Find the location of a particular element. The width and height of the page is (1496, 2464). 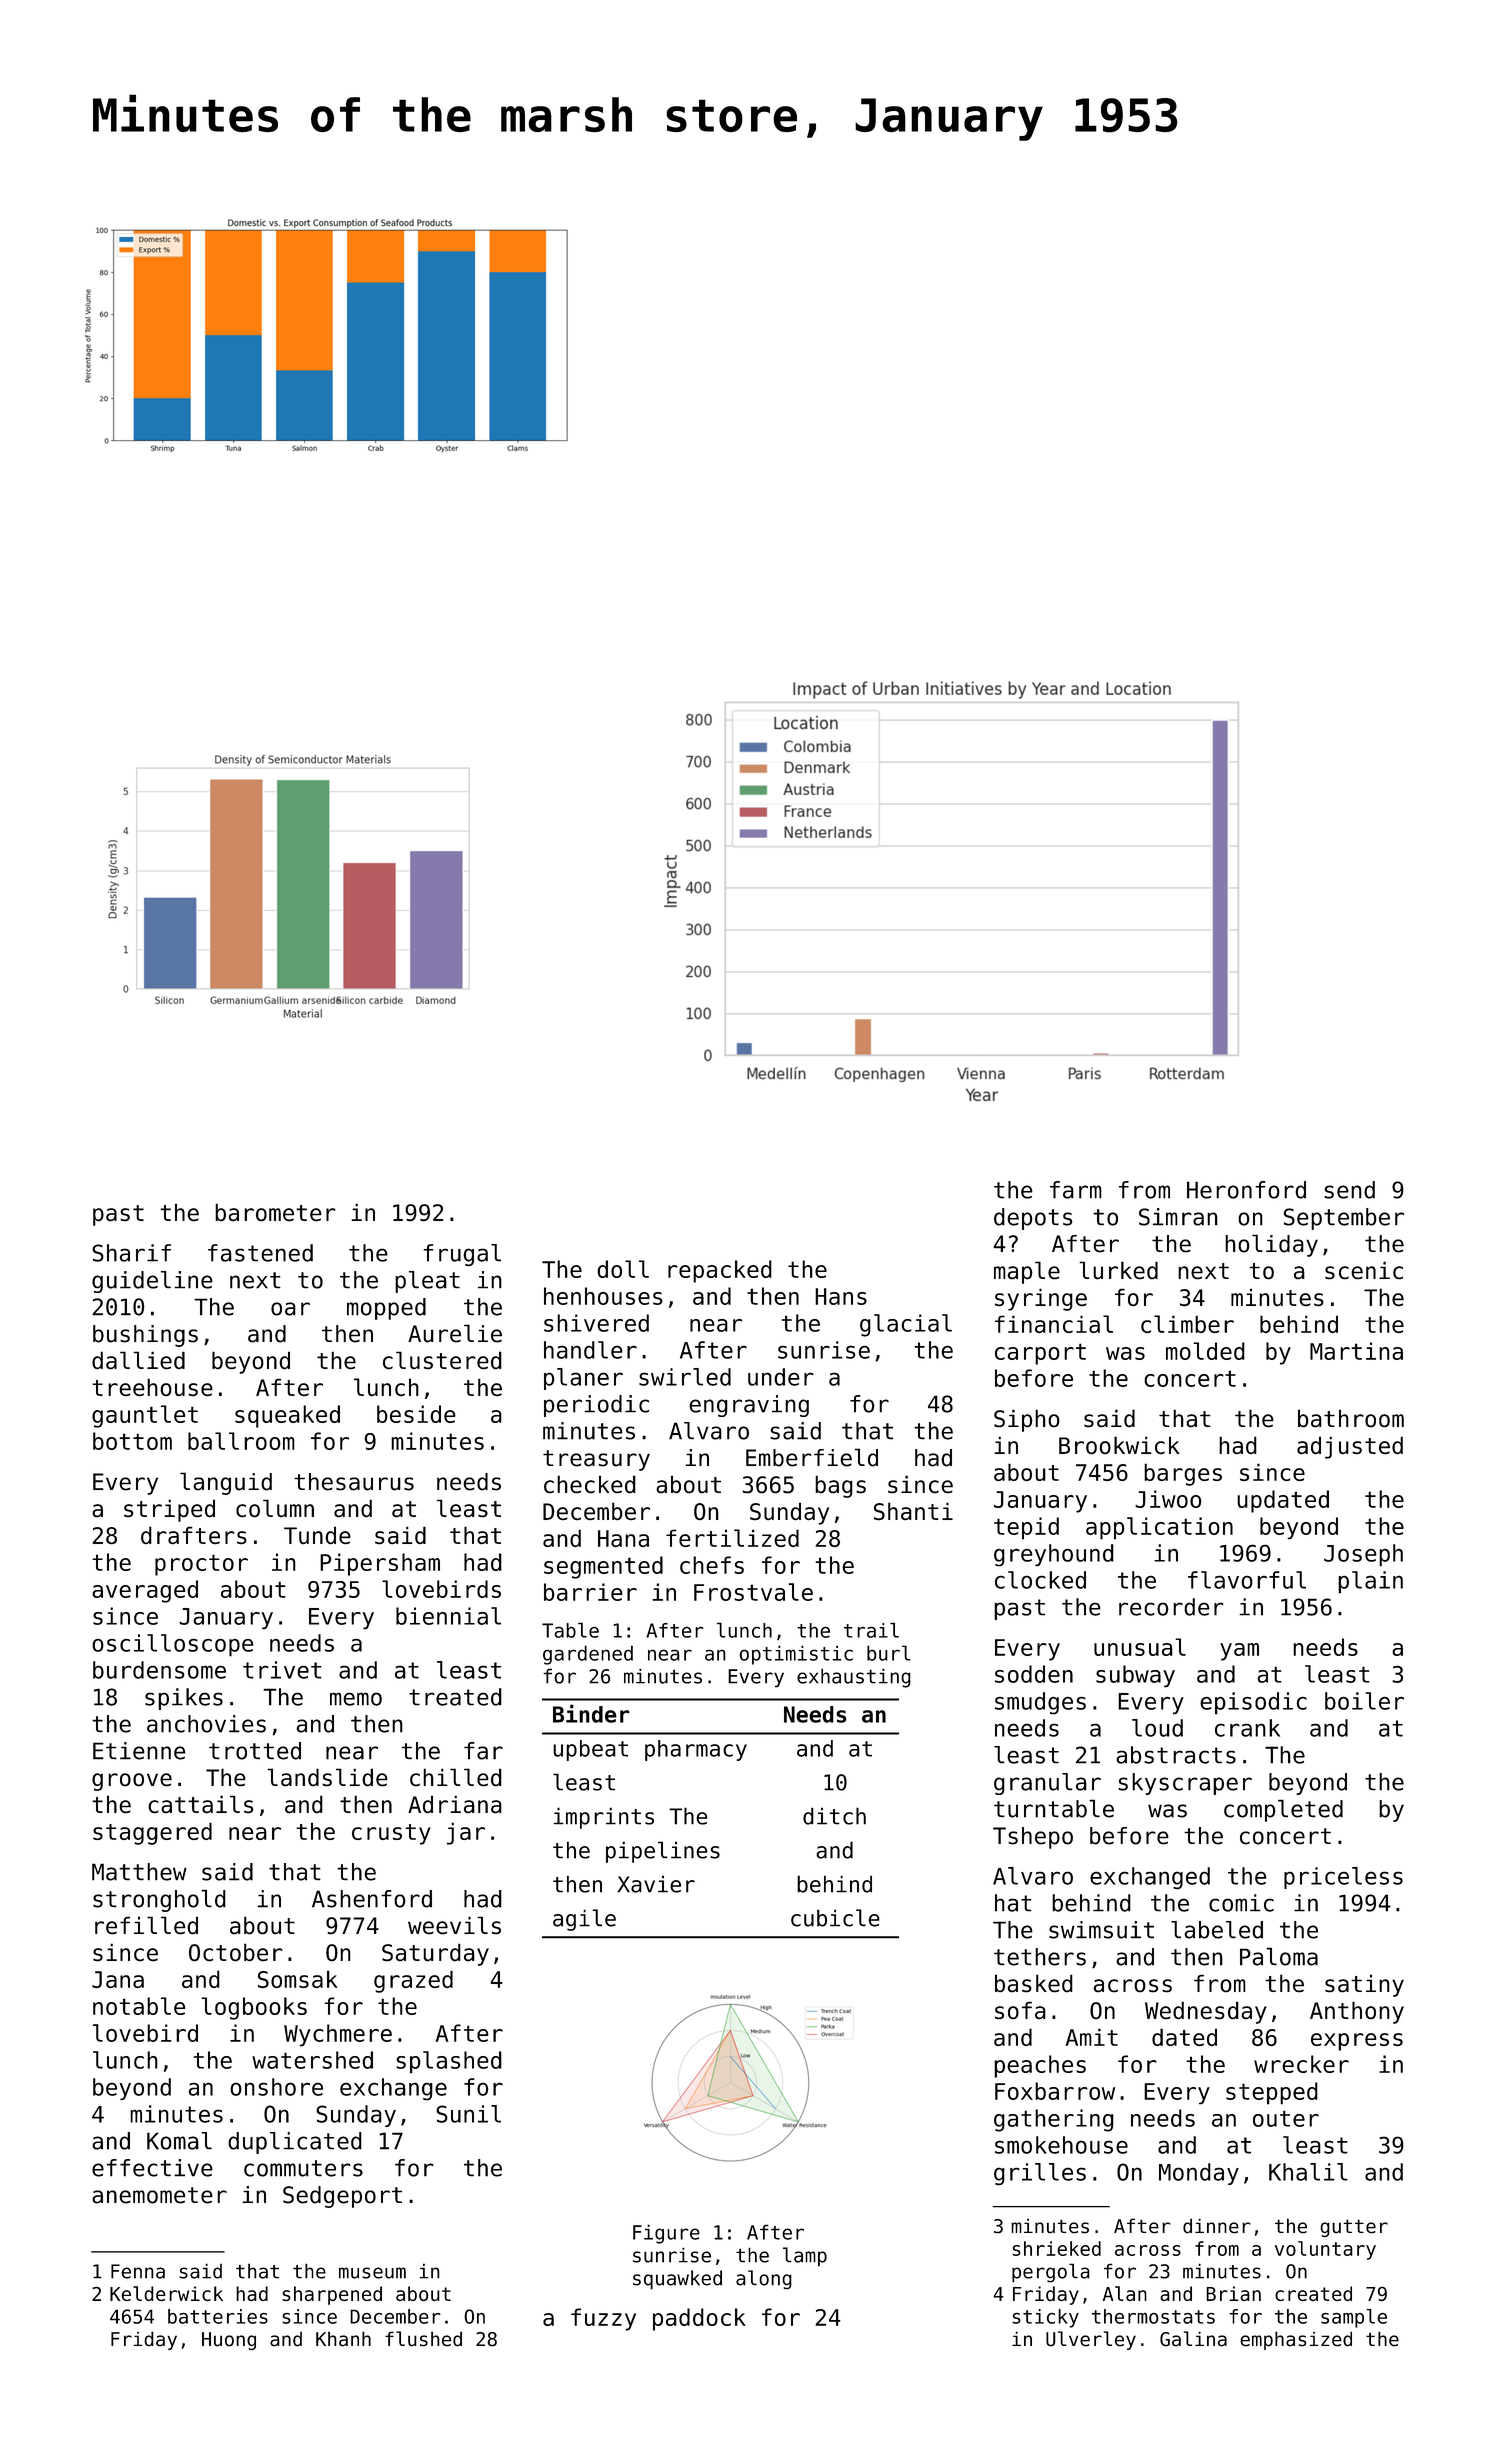

Aurelie is located at coordinates (455, 1333).
